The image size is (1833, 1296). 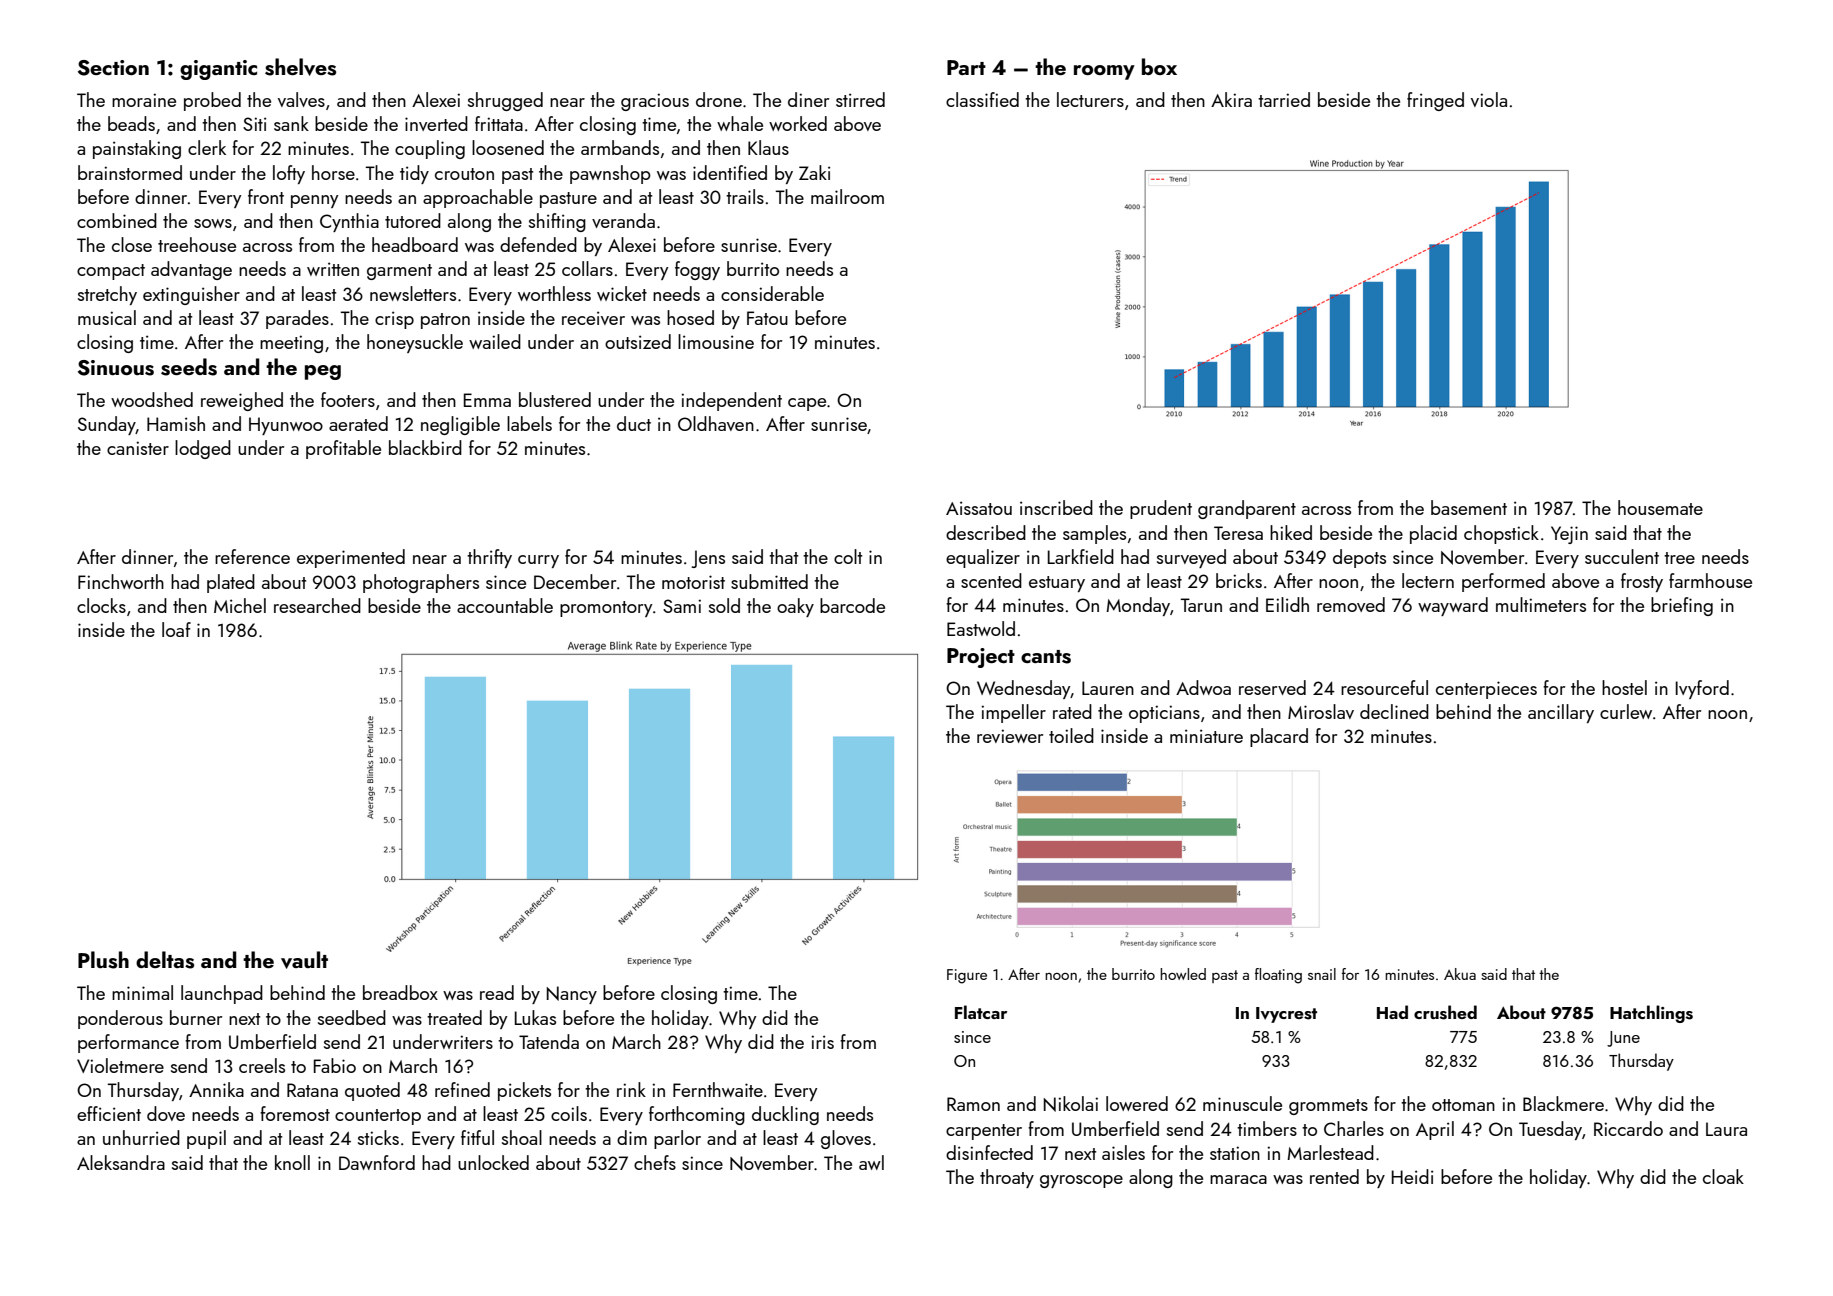 What do you see at coordinates (1489, 99) in the screenshot?
I see `viola` at bounding box center [1489, 99].
